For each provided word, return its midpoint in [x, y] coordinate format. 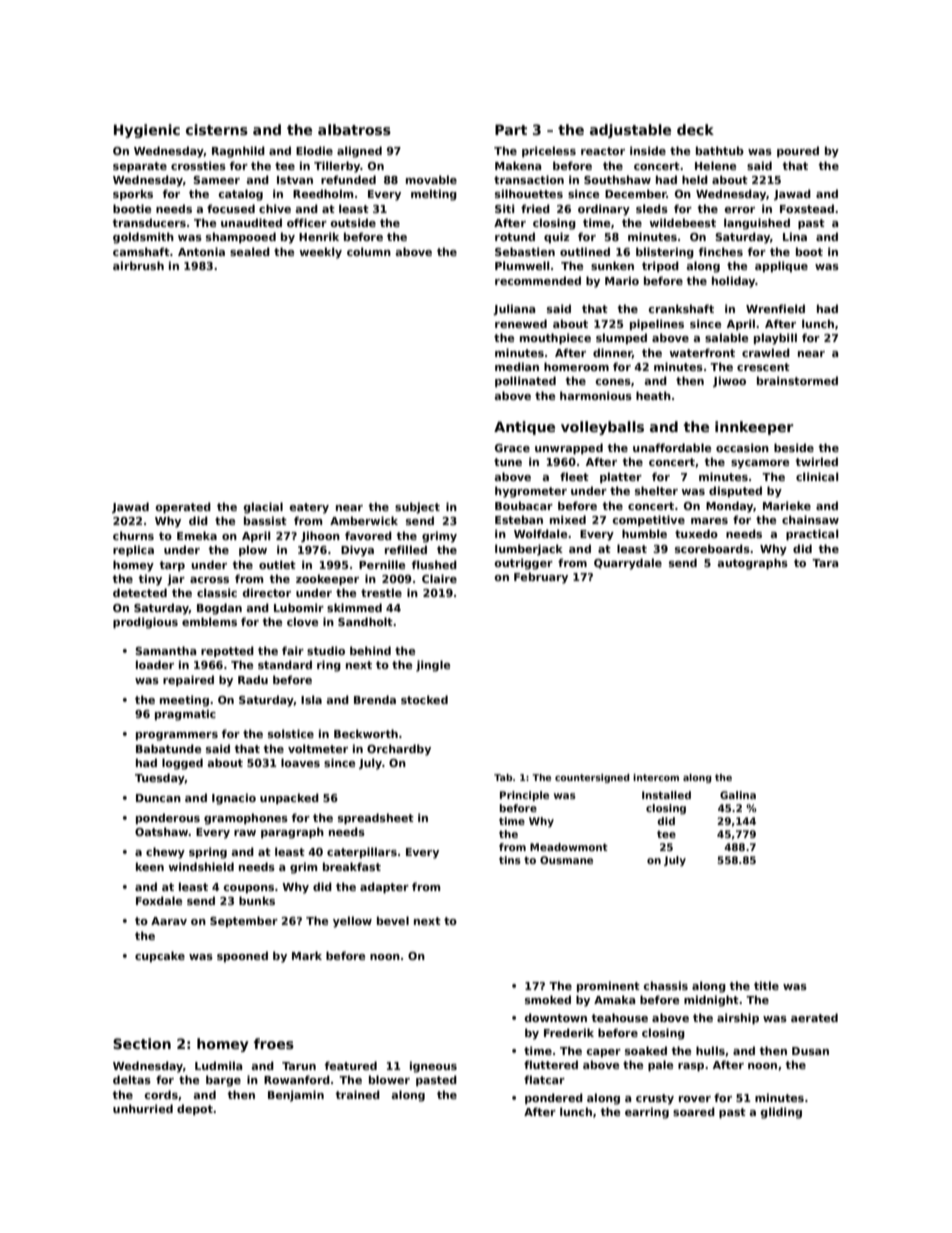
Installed [666, 795]
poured [798, 151]
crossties [198, 165]
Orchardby [399, 750]
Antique [524, 428]
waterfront [702, 352]
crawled [766, 352]
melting [434, 195]
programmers [177, 736]
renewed [521, 323]
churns [133, 535]
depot [195, 1109]
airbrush [138, 265]
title [766, 985]
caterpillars [362, 852]
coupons [248, 889]
